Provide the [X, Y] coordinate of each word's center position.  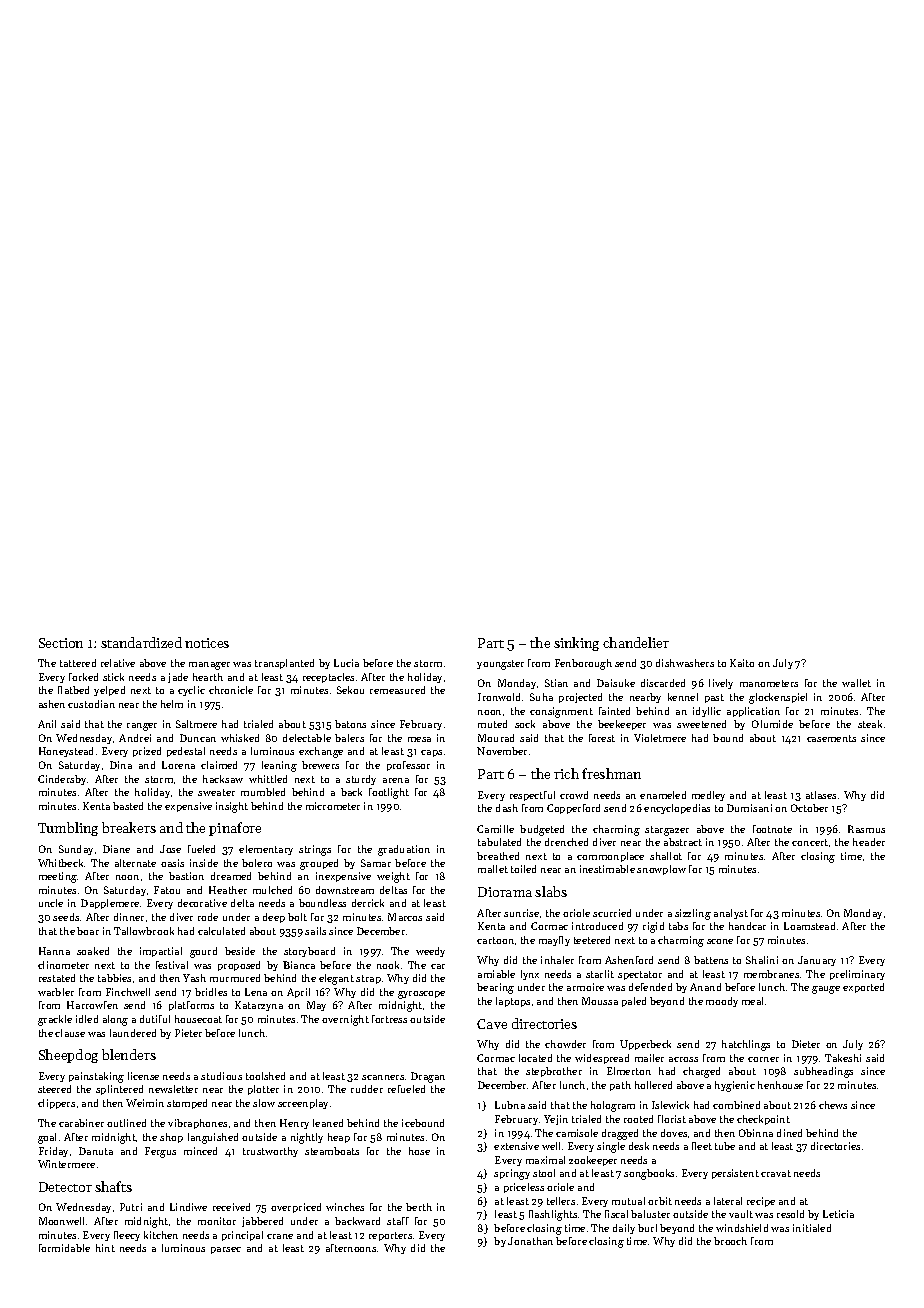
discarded [663, 683]
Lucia [346, 663]
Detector [65, 1187]
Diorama [505, 892]
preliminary [857, 975]
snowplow [661, 870]
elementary [266, 850]
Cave [492, 1024]
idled [87, 1019]
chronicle [231, 690]
